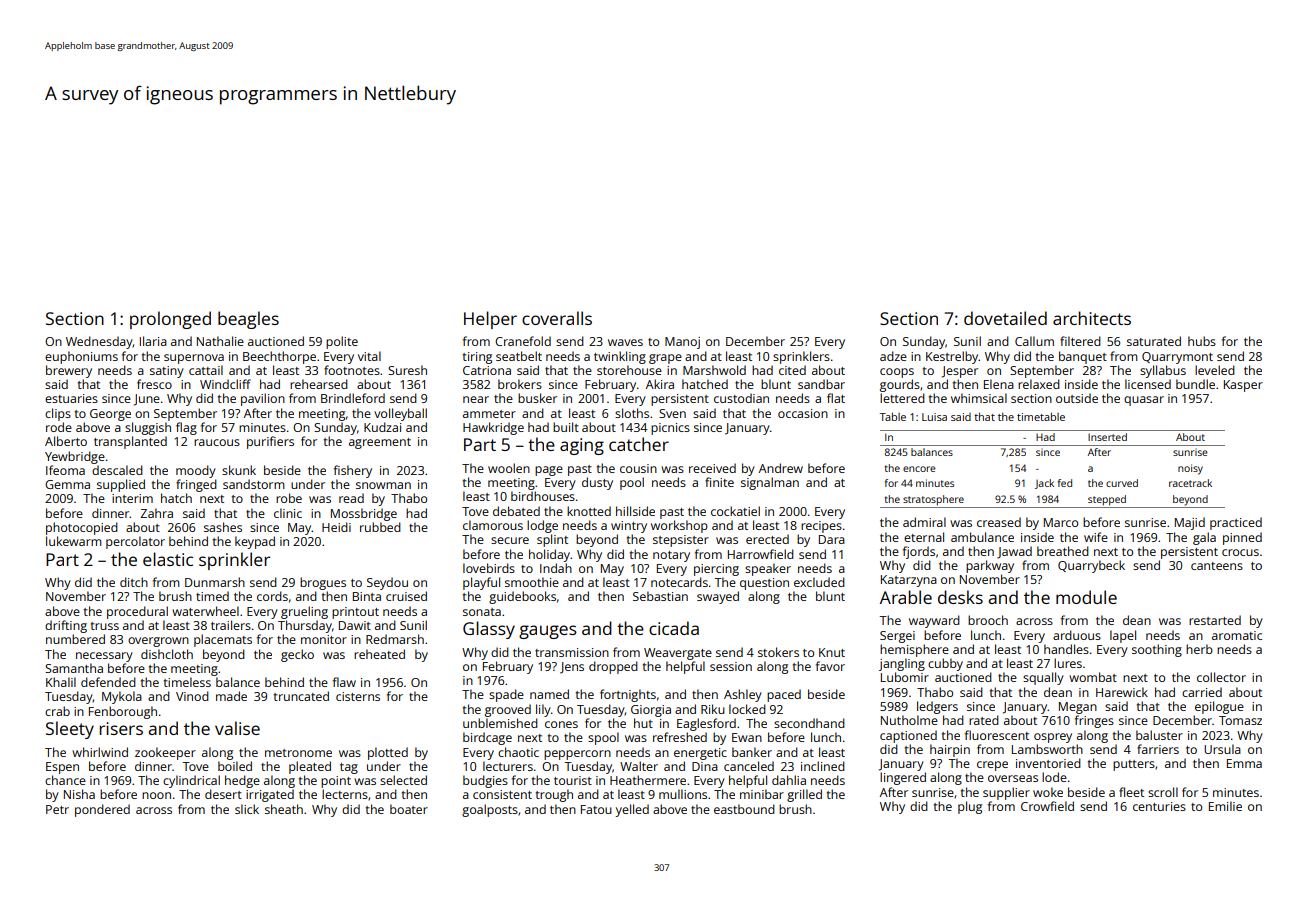 The image size is (1308, 924). I want to click on slick, so click(247, 809).
